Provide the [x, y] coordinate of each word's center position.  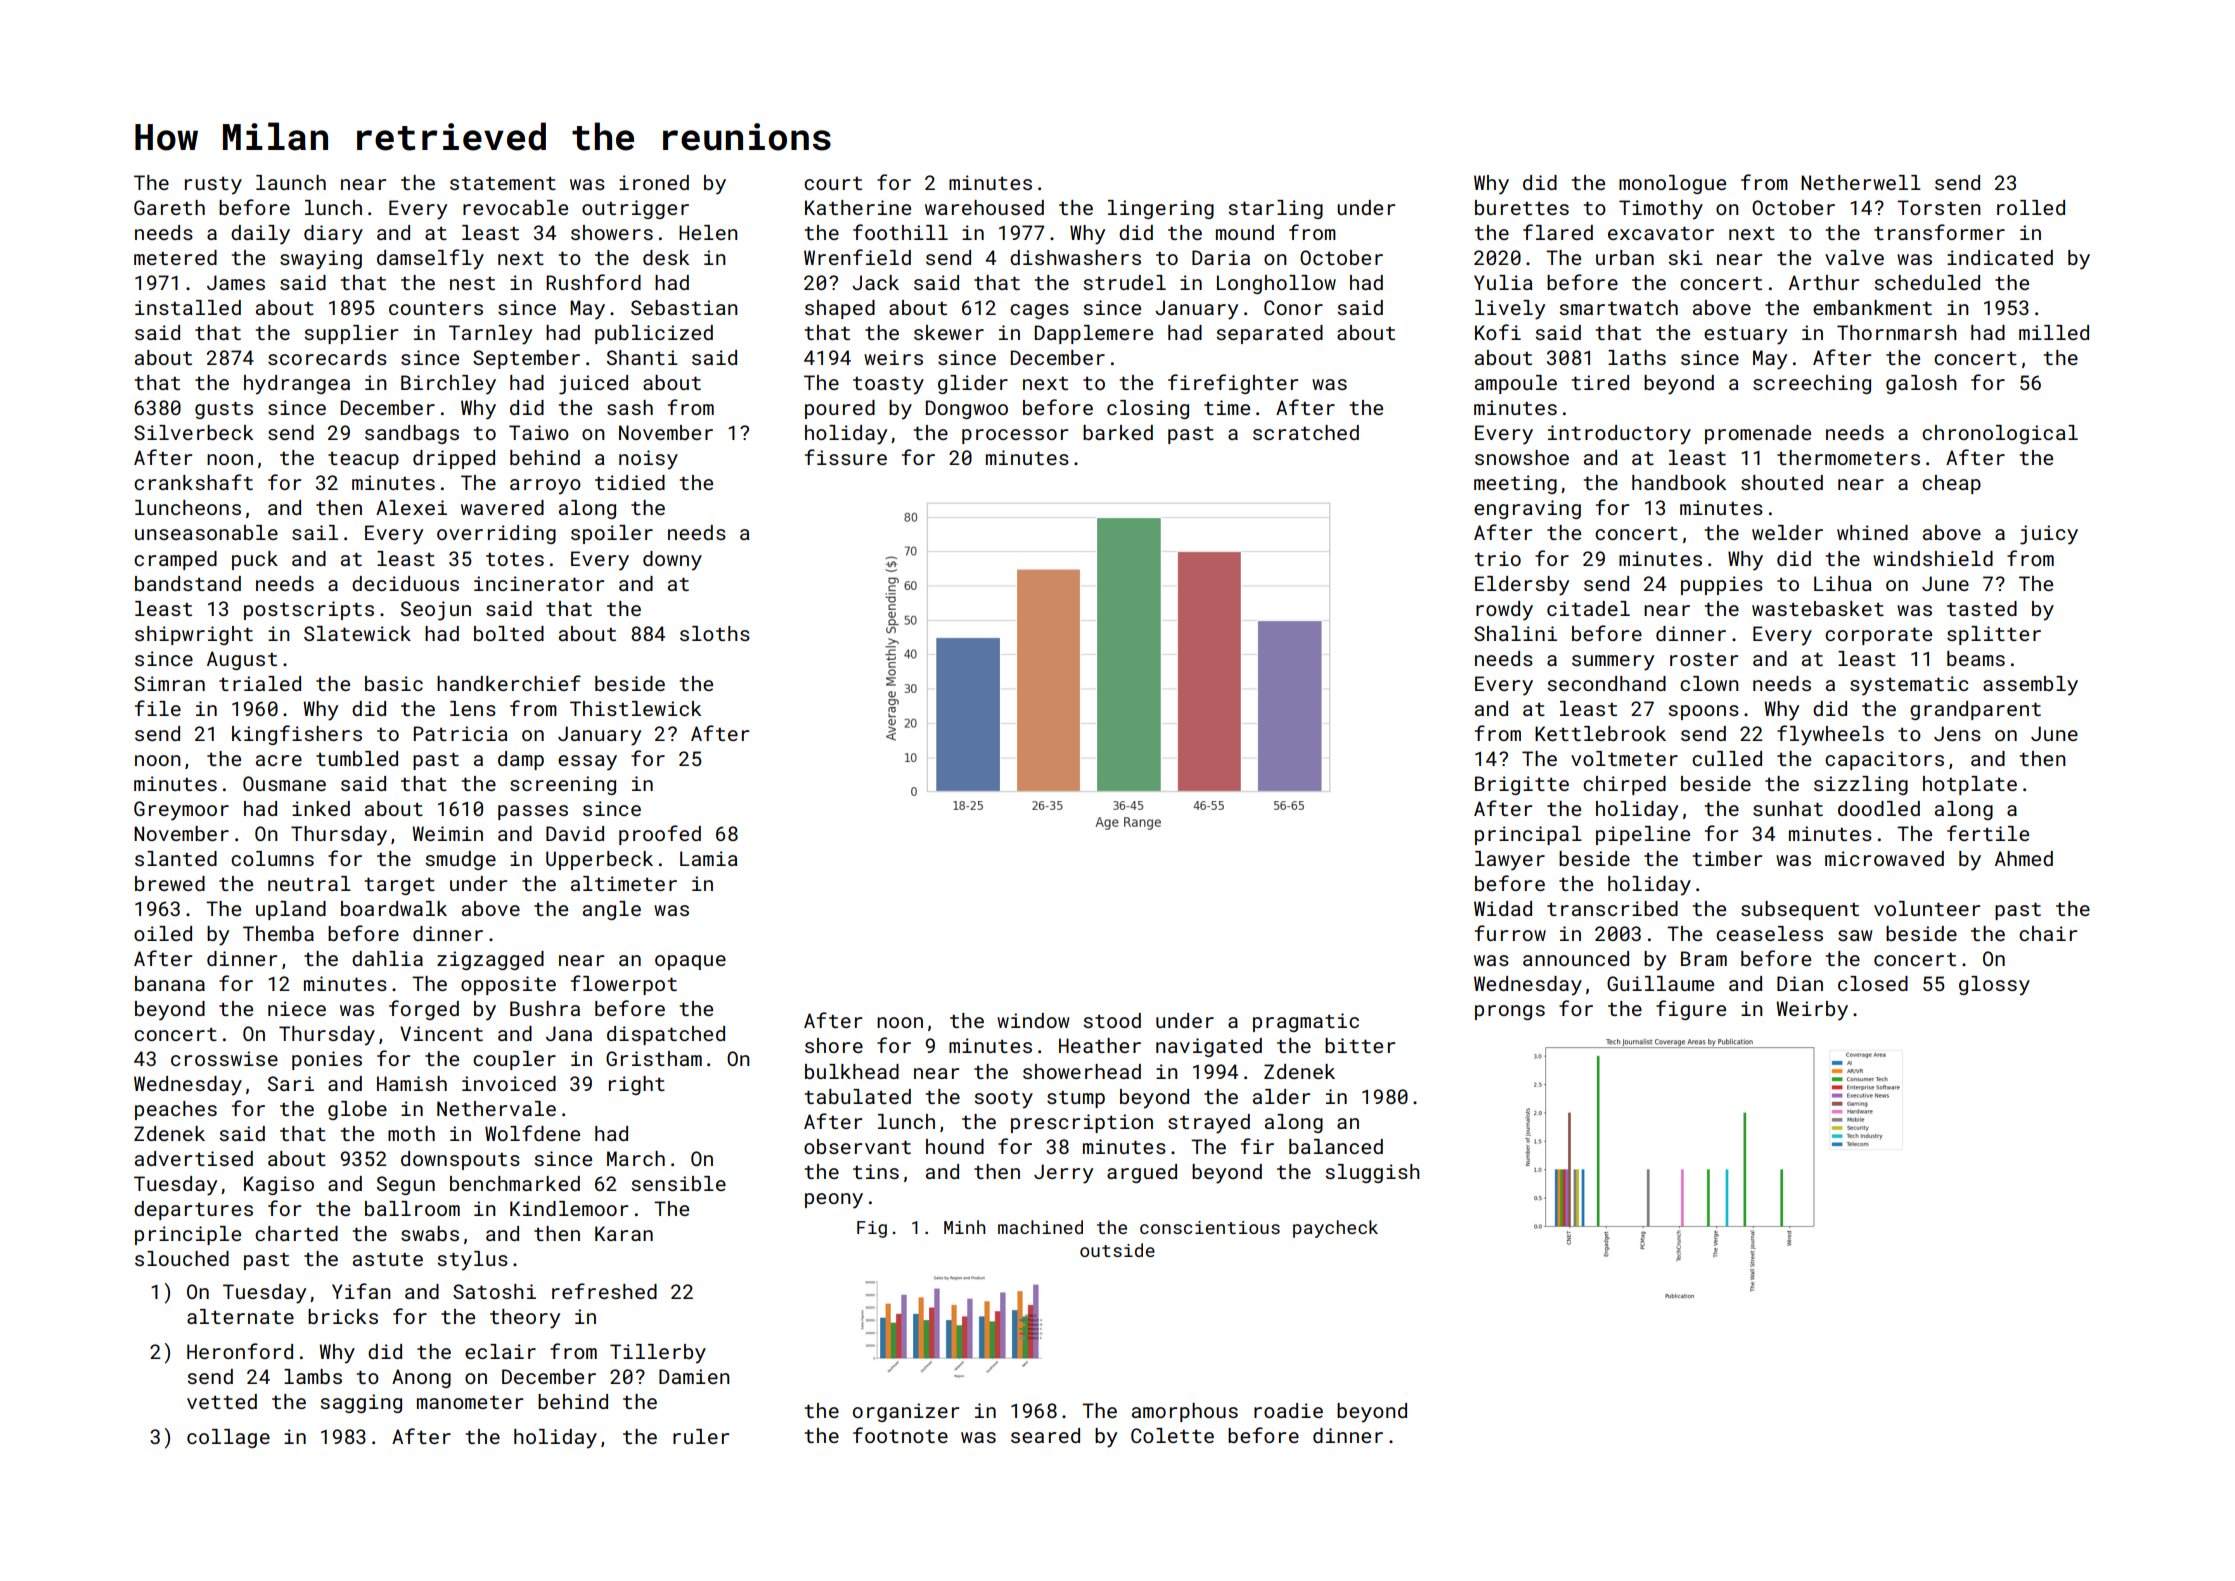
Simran [169, 683]
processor [1015, 436]
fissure [846, 457]
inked [321, 808]
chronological [2000, 434]
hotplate [1970, 785]
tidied [630, 482]
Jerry [1063, 1174]
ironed [654, 182]
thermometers [1848, 457]
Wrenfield [857, 257]
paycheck [1335, 1229]
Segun [406, 1185]
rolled [2031, 207]
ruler [701, 1436]
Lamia [709, 858]
